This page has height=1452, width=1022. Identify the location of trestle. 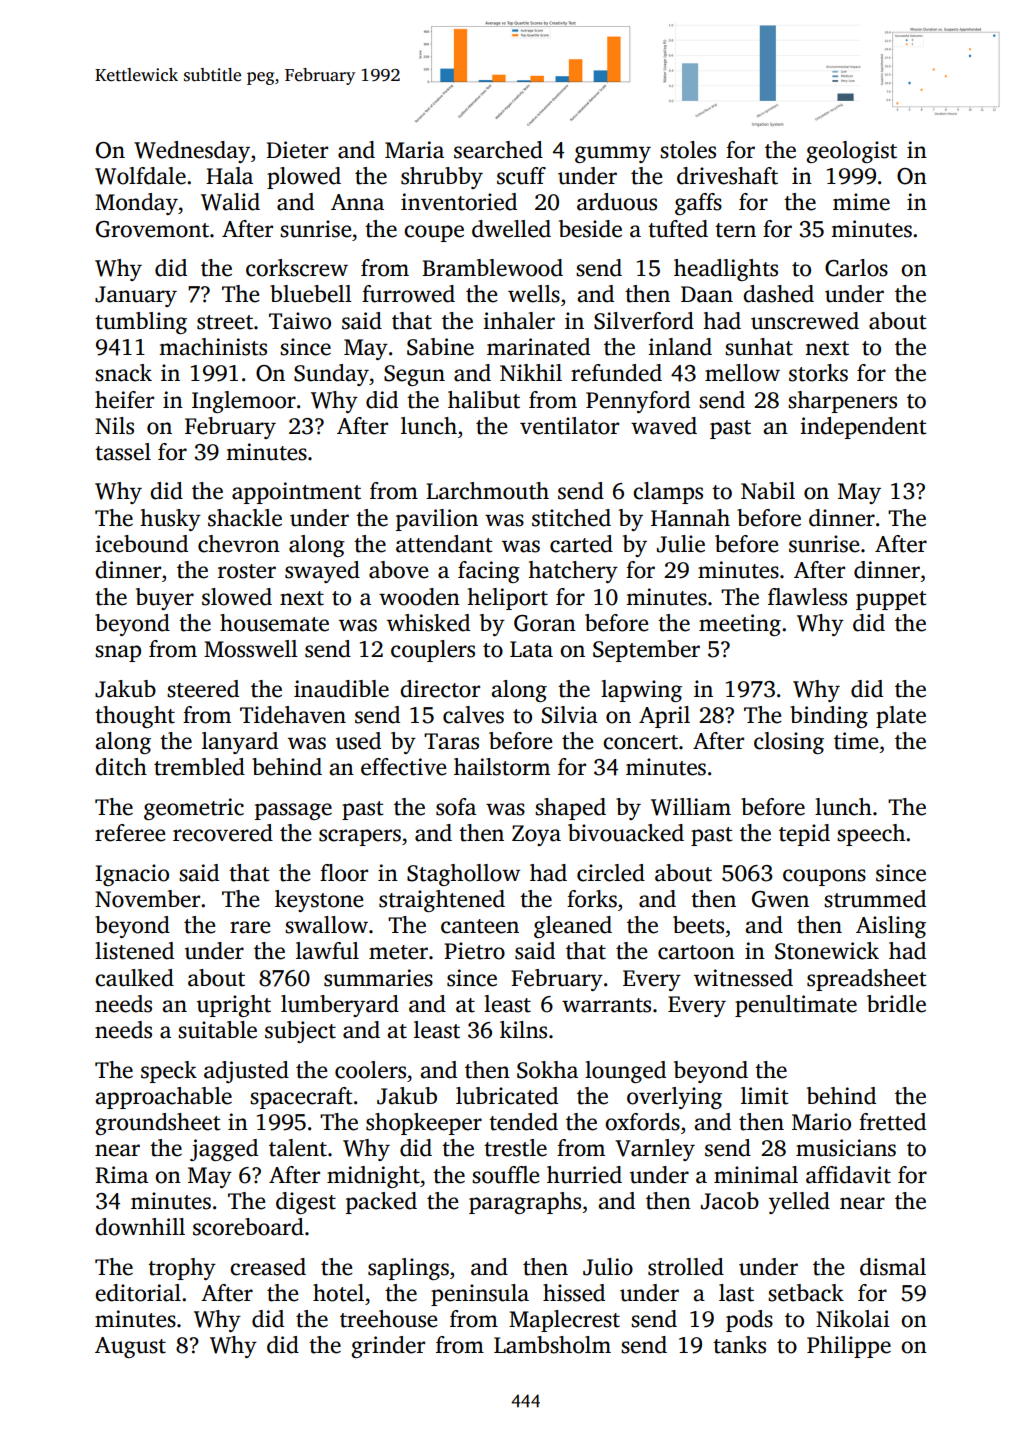
(515, 1148).
